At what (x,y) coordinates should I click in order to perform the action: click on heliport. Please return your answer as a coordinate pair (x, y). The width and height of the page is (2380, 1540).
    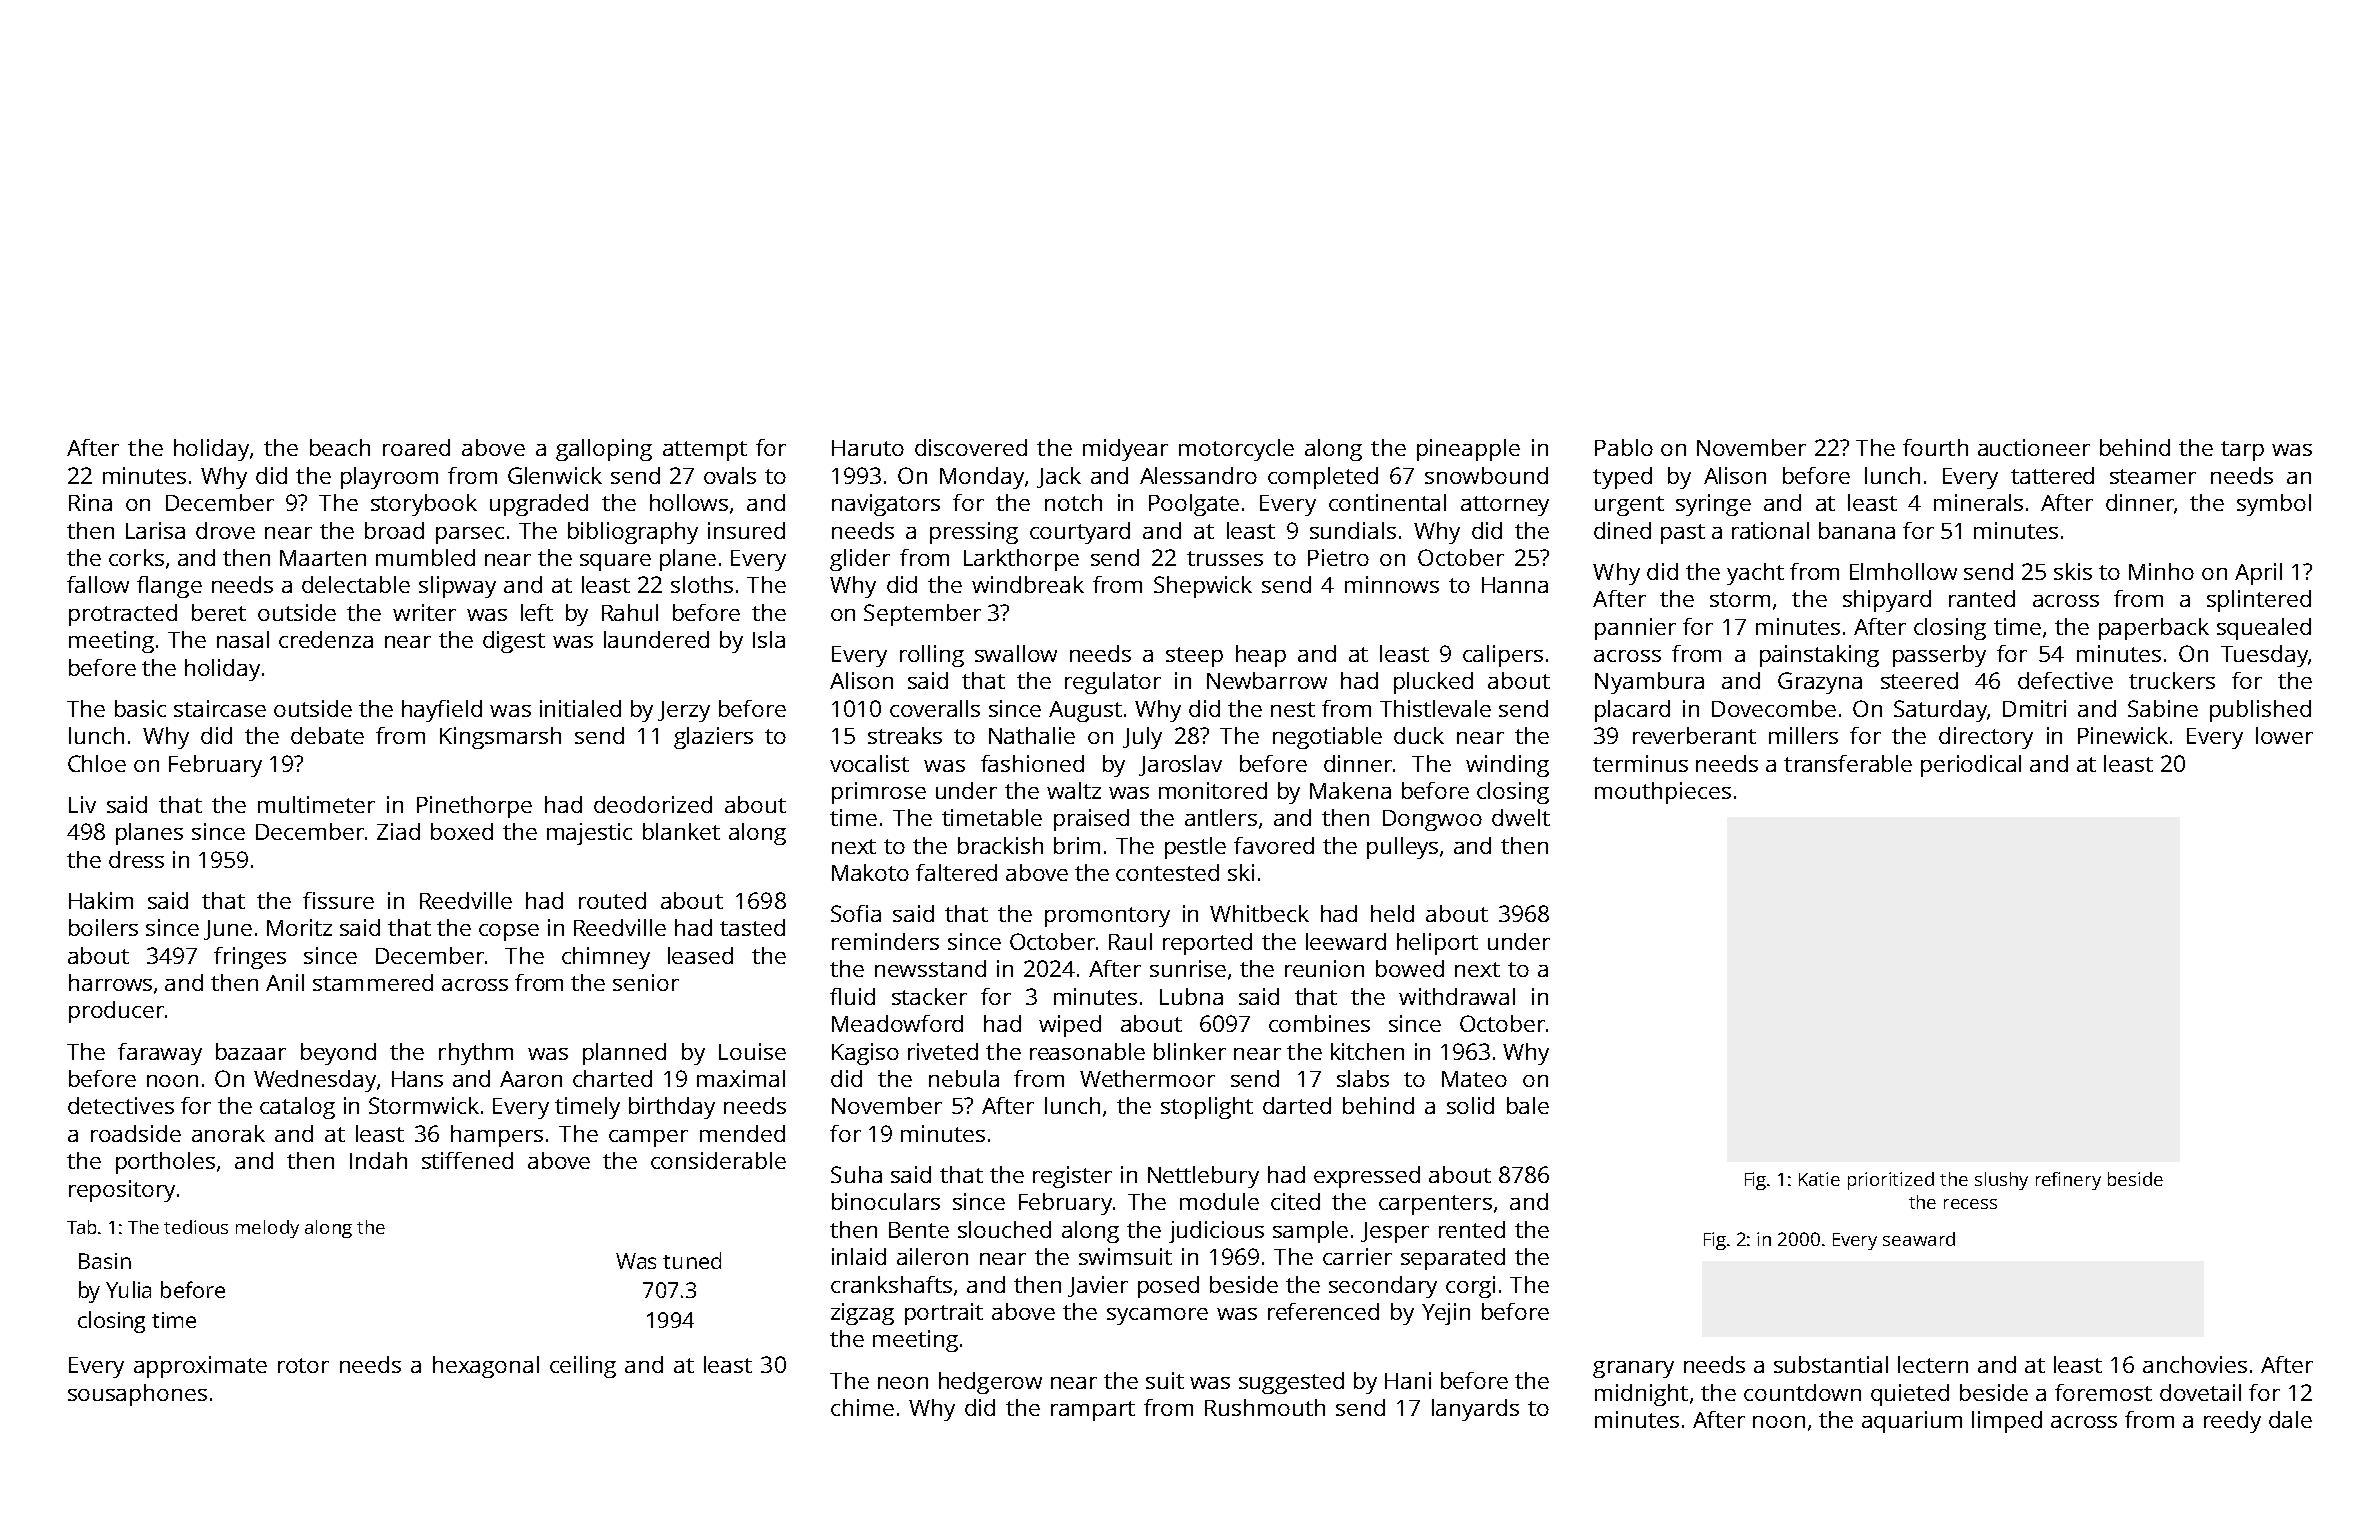
    Looking at the image, I should click on (1437, 944).
